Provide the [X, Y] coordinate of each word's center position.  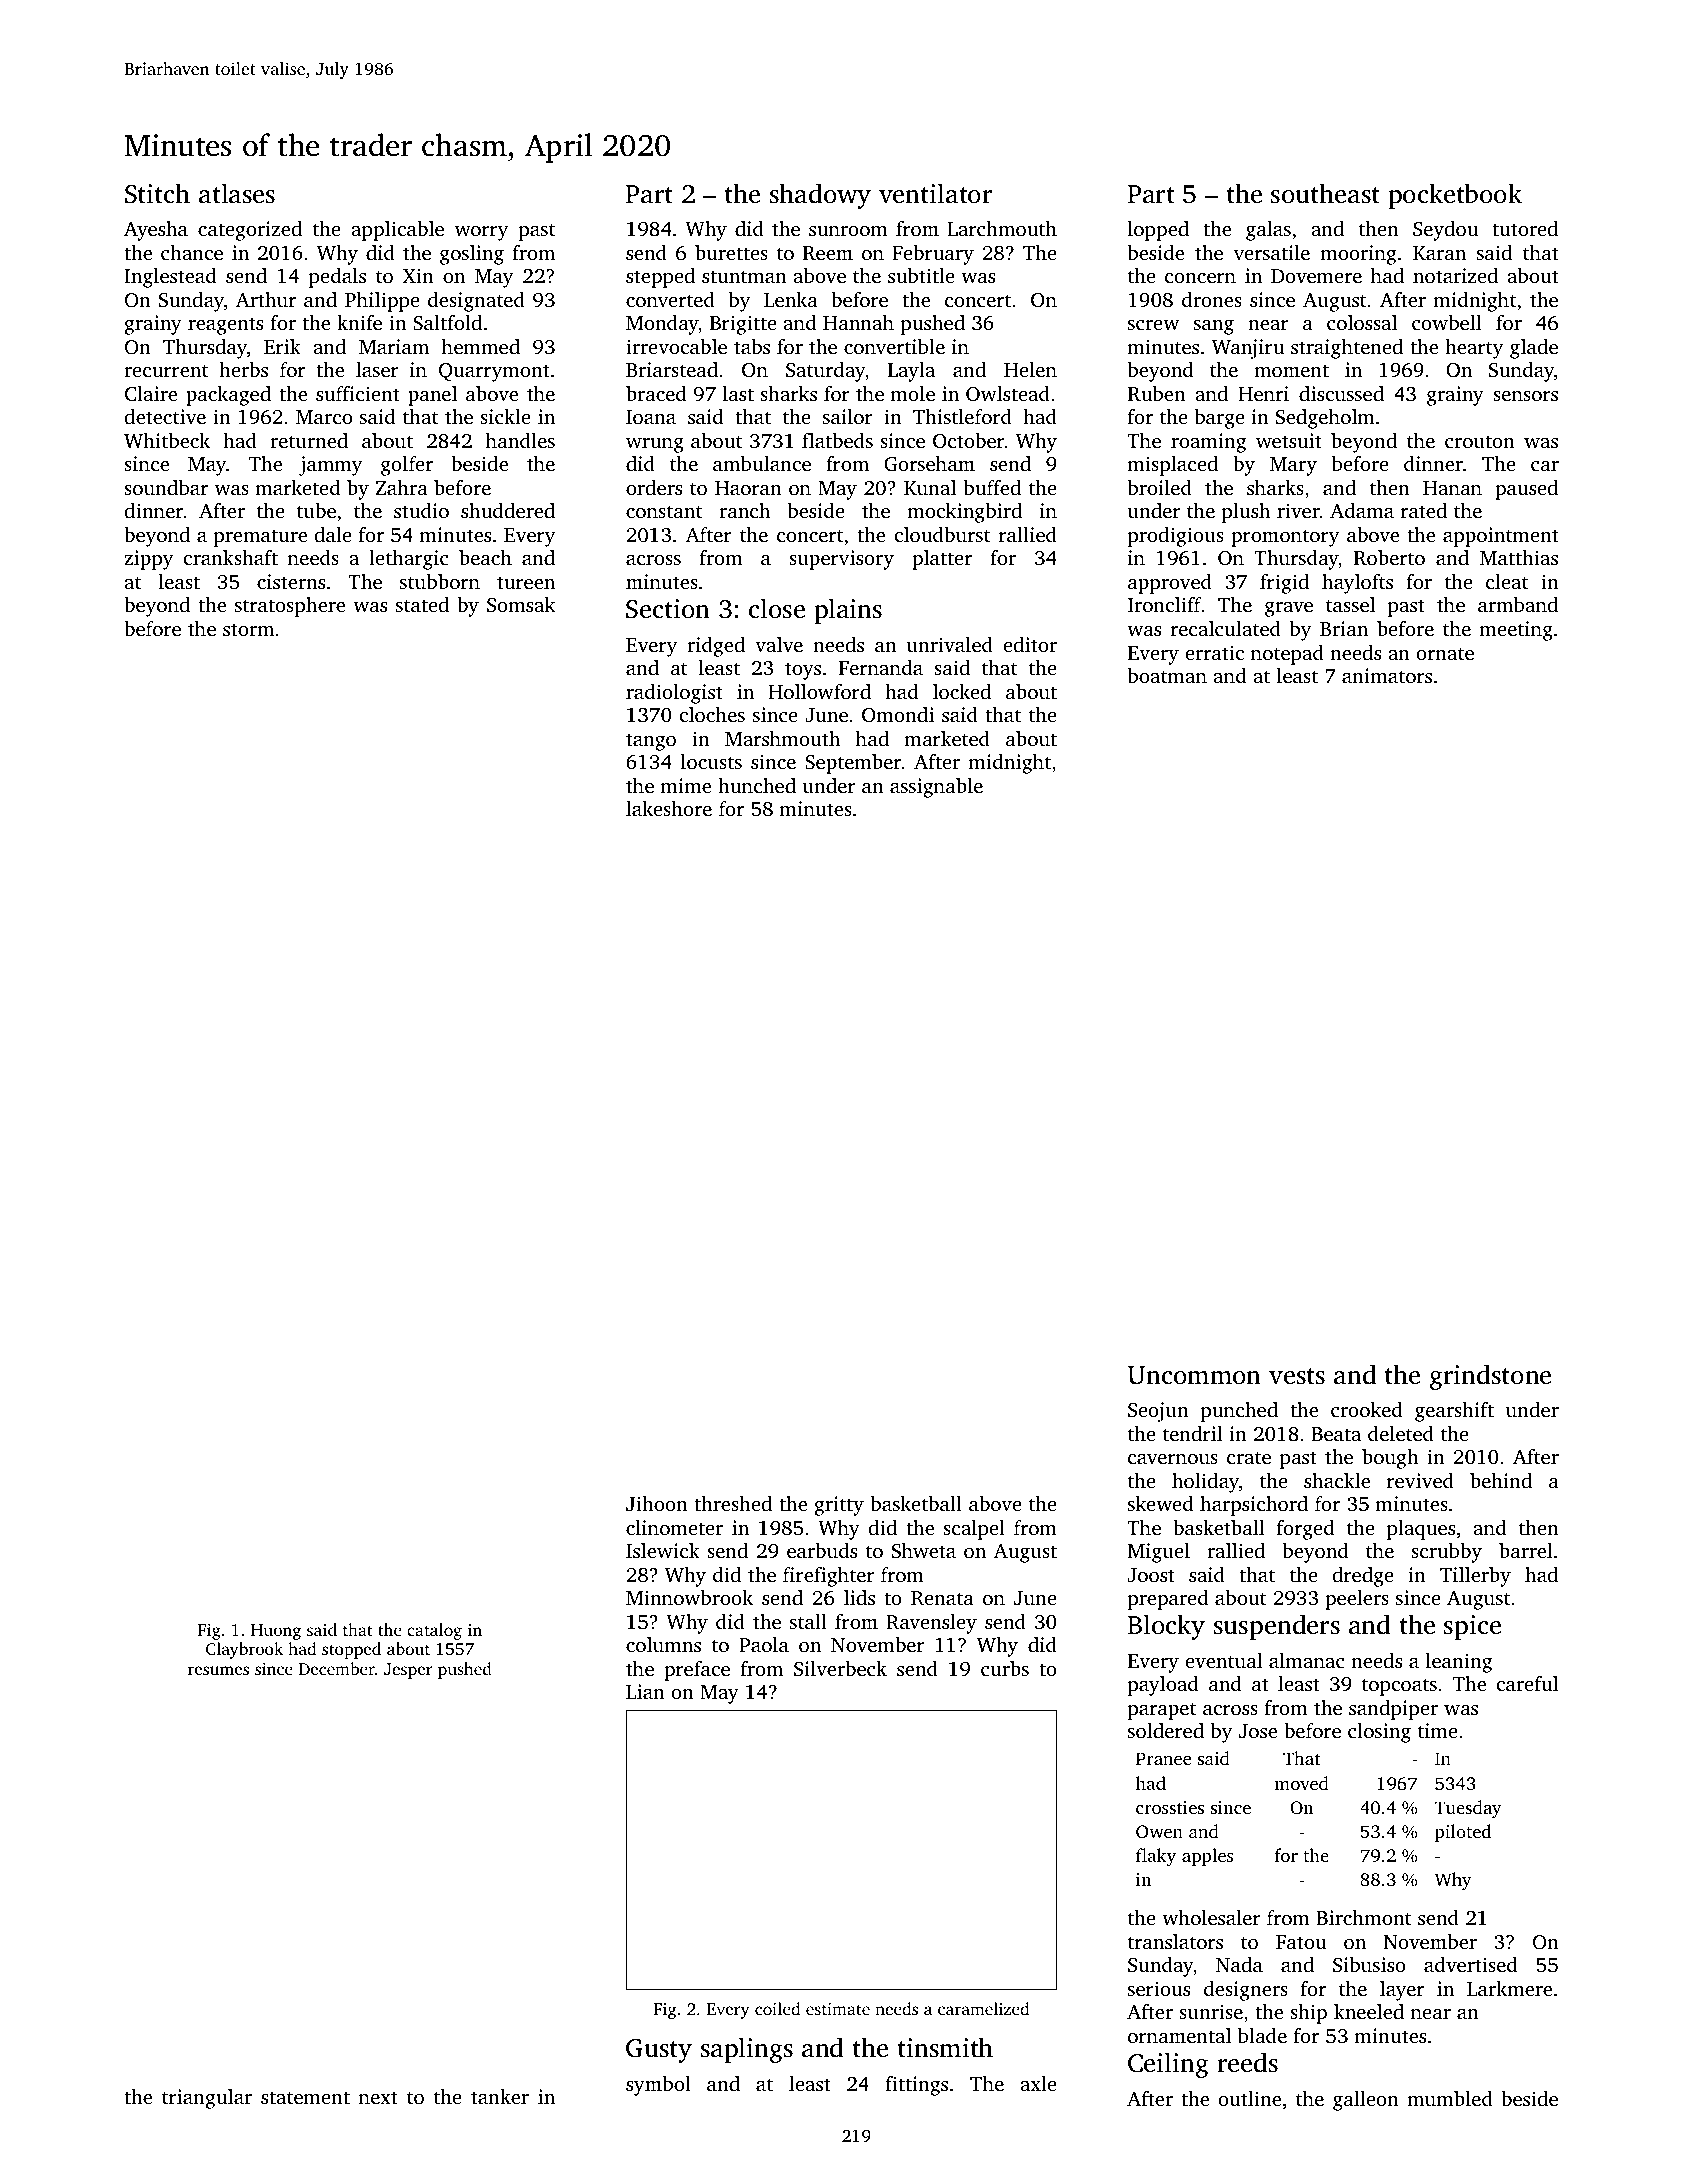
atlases [237, 193]
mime [686, 785]
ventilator [935, 193]
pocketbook [1455, 196]
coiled [777, 2008]
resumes [218, 1670]
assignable [936, 788]
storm [248, 630]
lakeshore [669, 808]
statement [305, 2097]
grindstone [1490, 1377]
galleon [1366, 2101]
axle [1038, 2083]
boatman [1167, 675]
